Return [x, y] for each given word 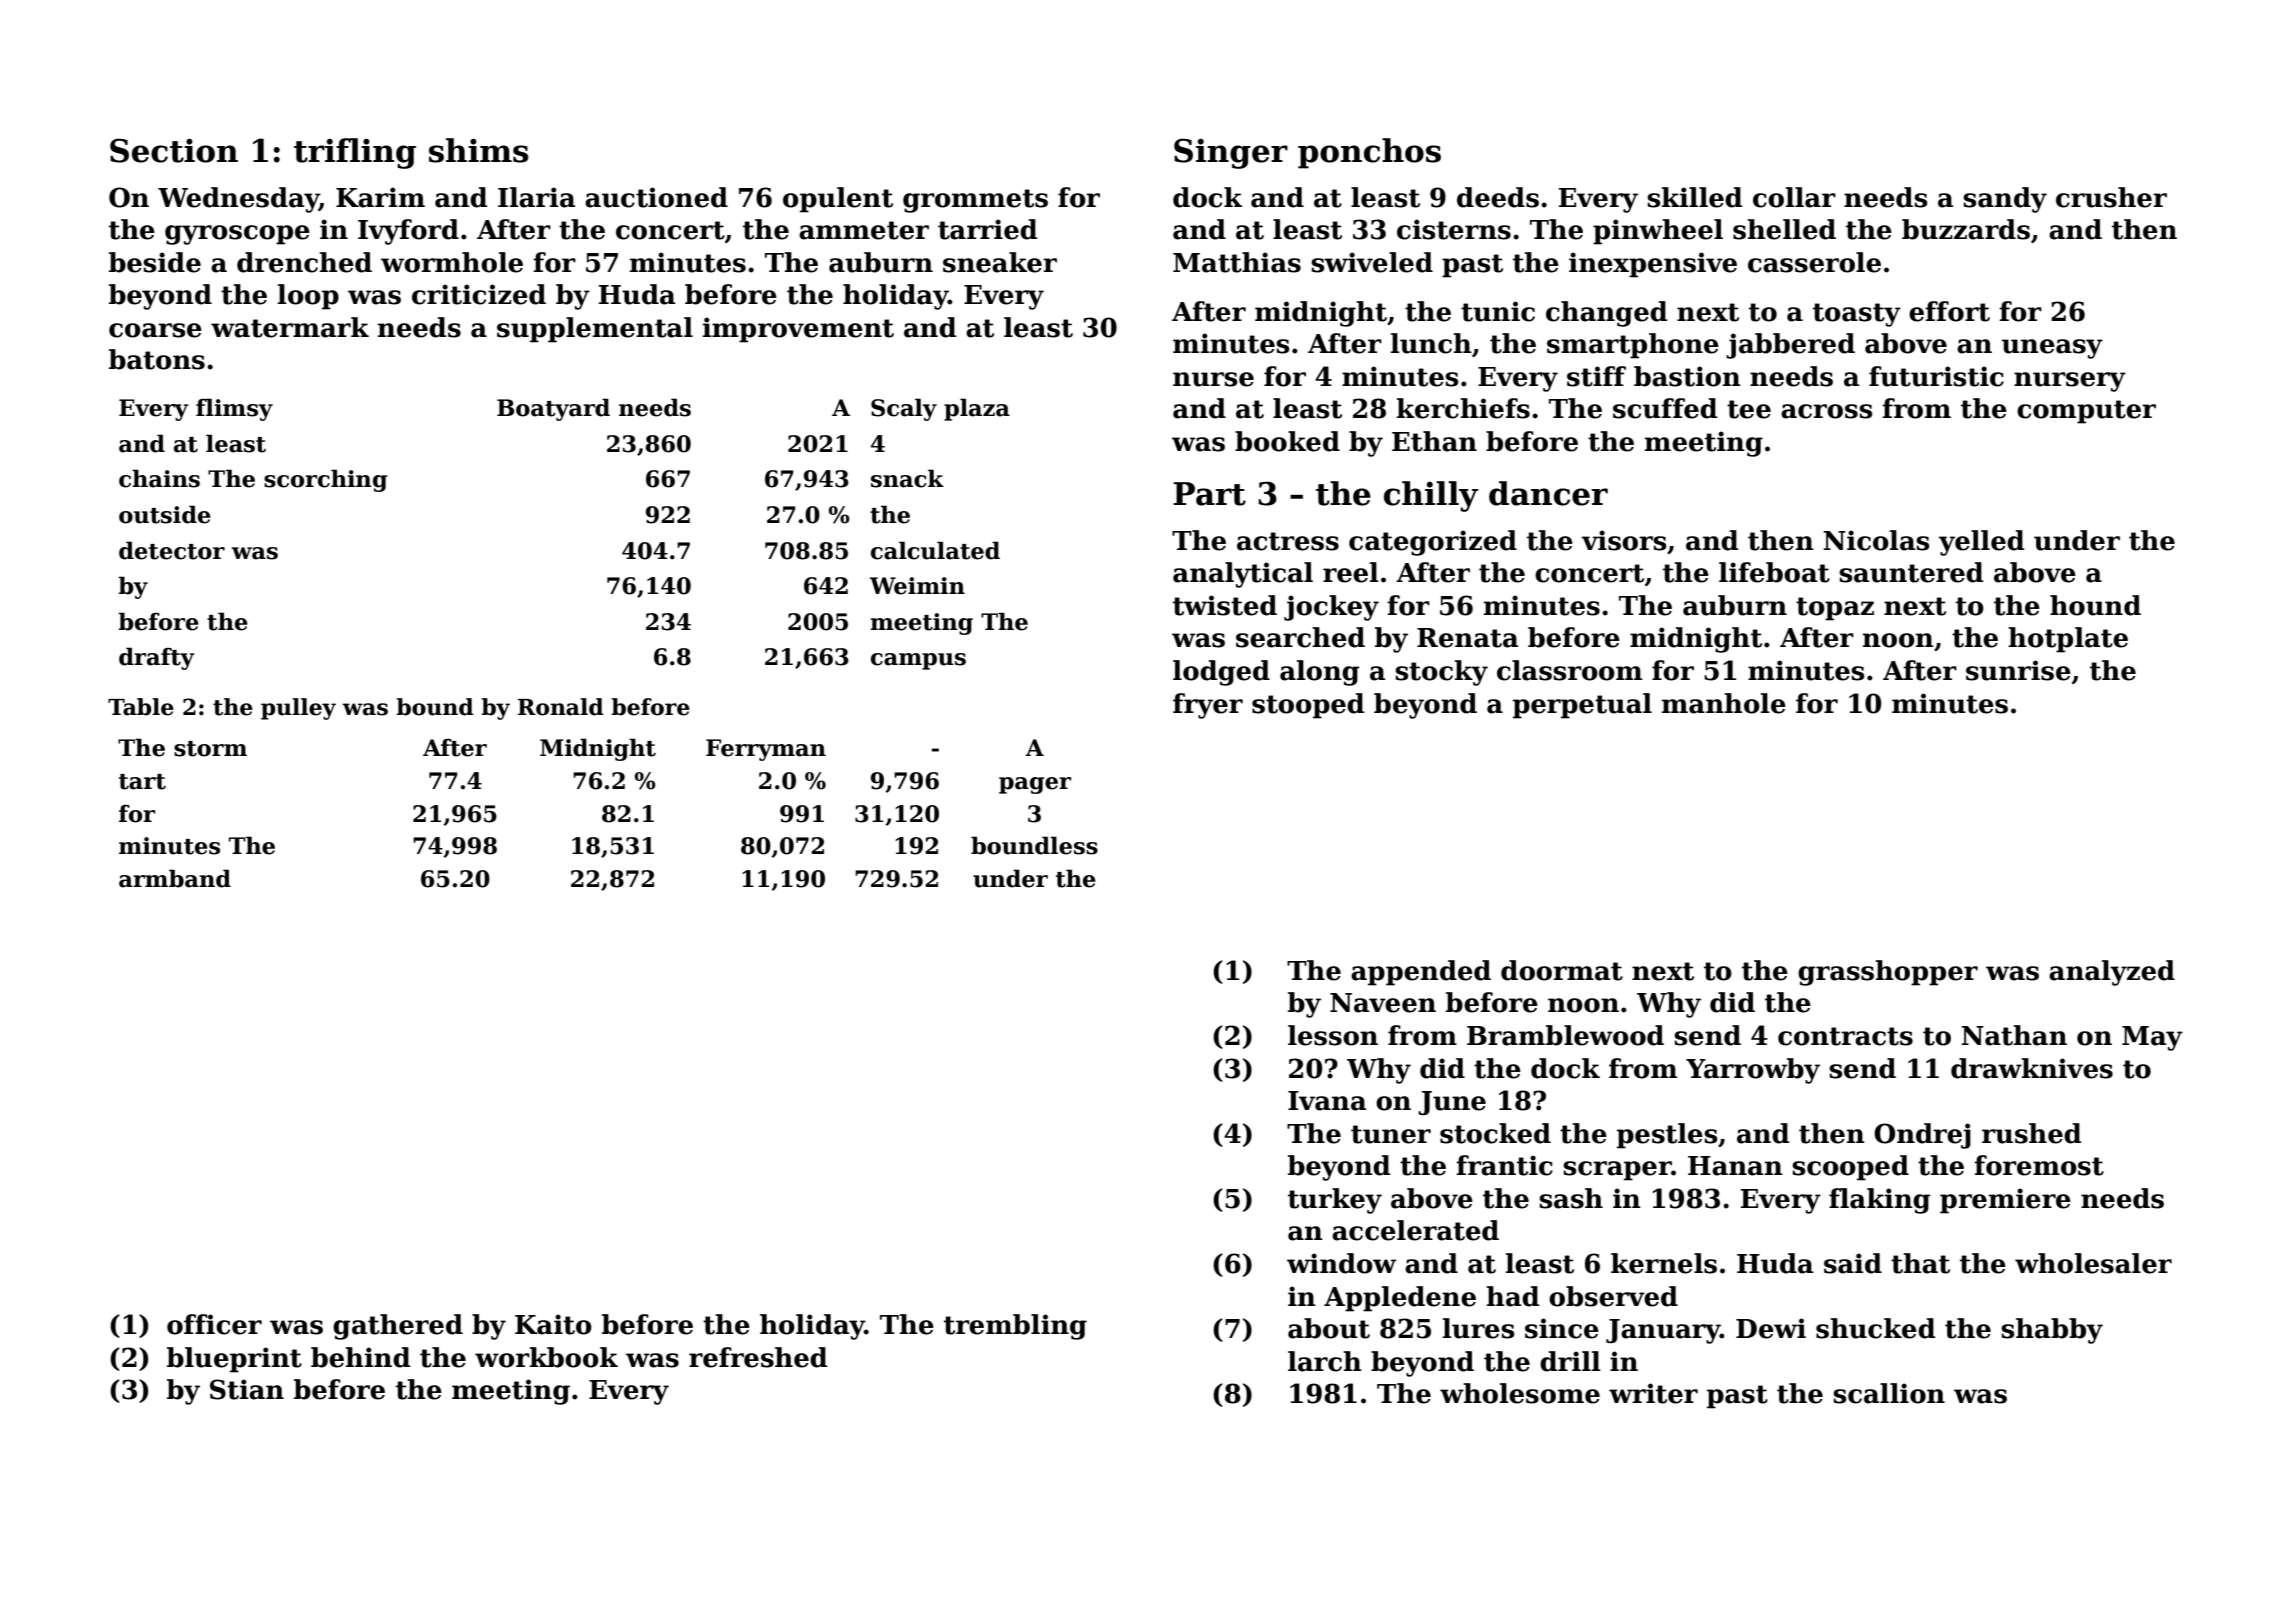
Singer [1231, 153]
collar [1794, 197]
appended [1421, 973]
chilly [1431, 496]
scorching [325, 480]
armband [175, 878]
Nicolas [1876, 540]
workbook [546, 1357]
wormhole [452, 262]
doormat [1562, 970]
